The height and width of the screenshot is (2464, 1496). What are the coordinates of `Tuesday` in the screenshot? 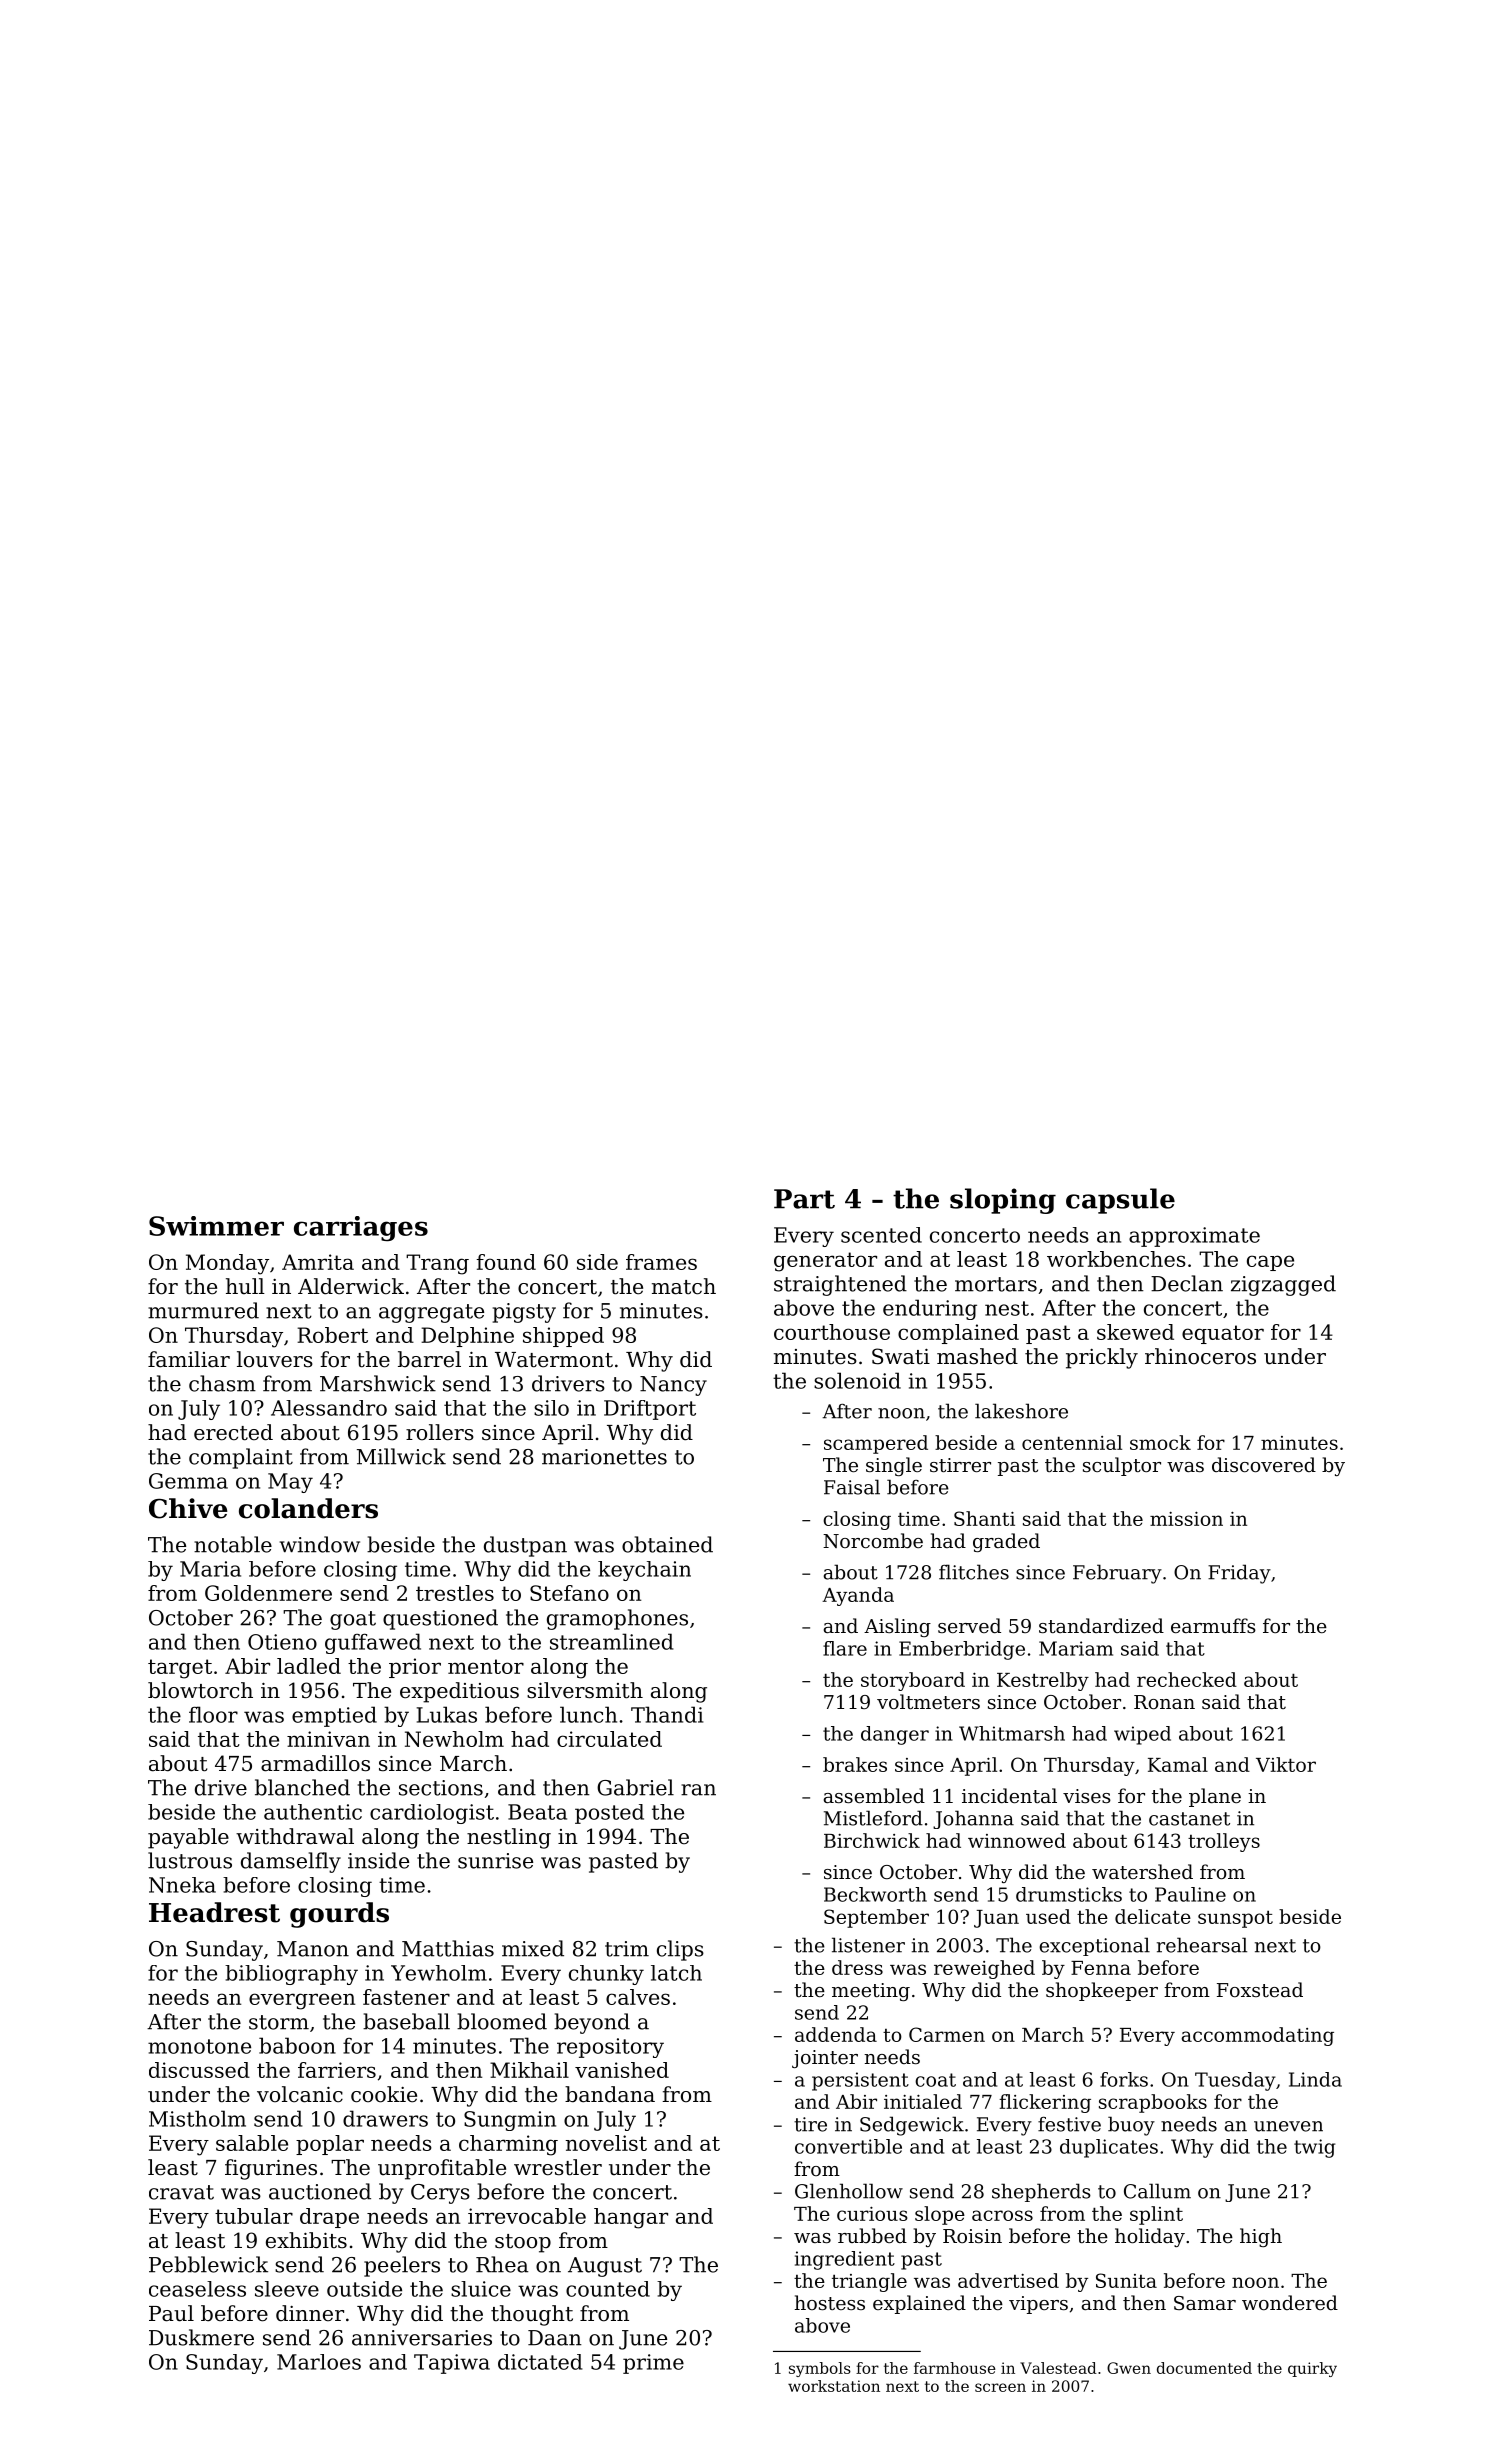 It's located at (1235, 2081).
